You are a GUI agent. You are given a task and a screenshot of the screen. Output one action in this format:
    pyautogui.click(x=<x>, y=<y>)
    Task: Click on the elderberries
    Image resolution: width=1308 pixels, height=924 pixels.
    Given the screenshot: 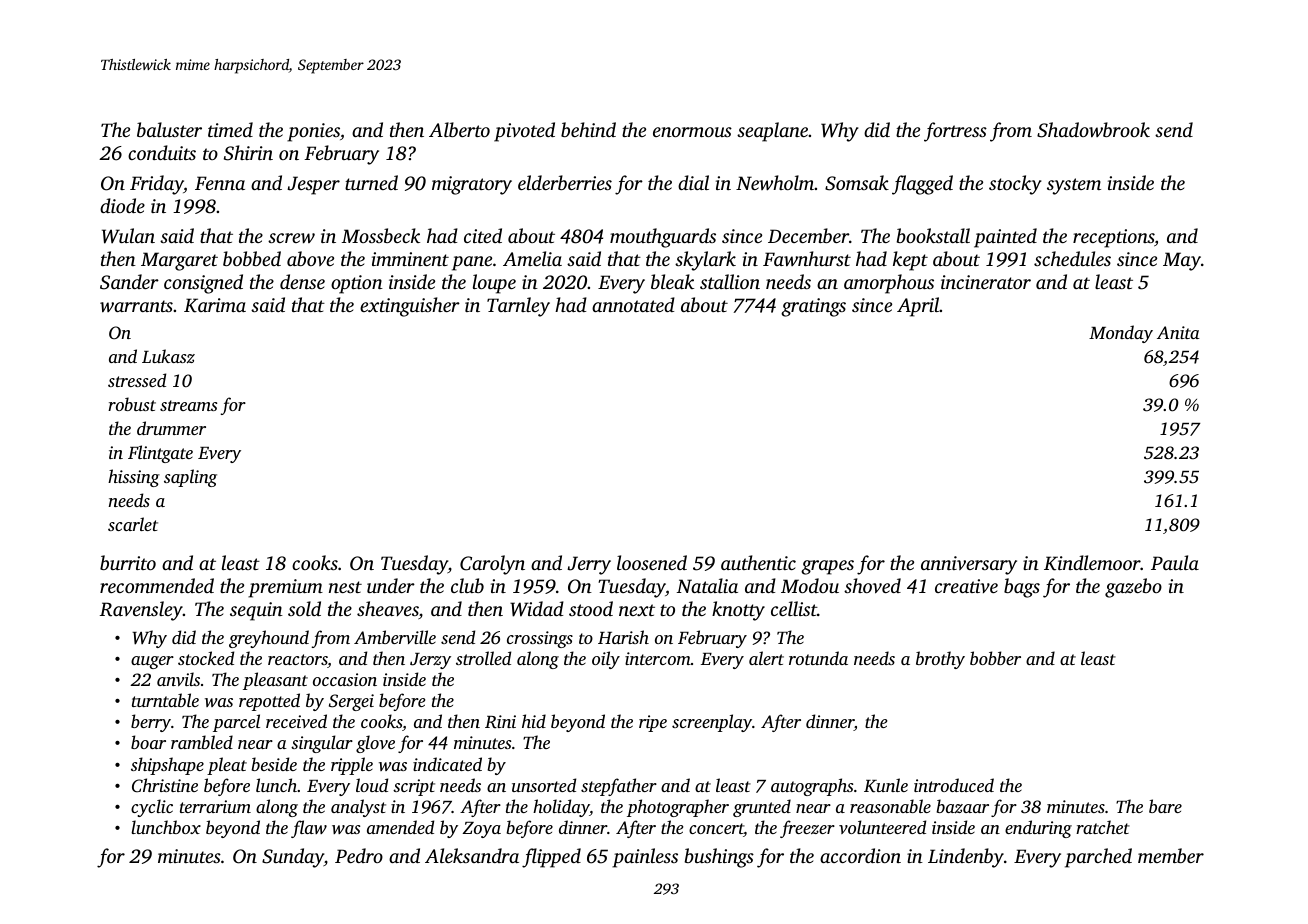 What is the action you would take?
    pyautogui.click(x=565, y=182)
